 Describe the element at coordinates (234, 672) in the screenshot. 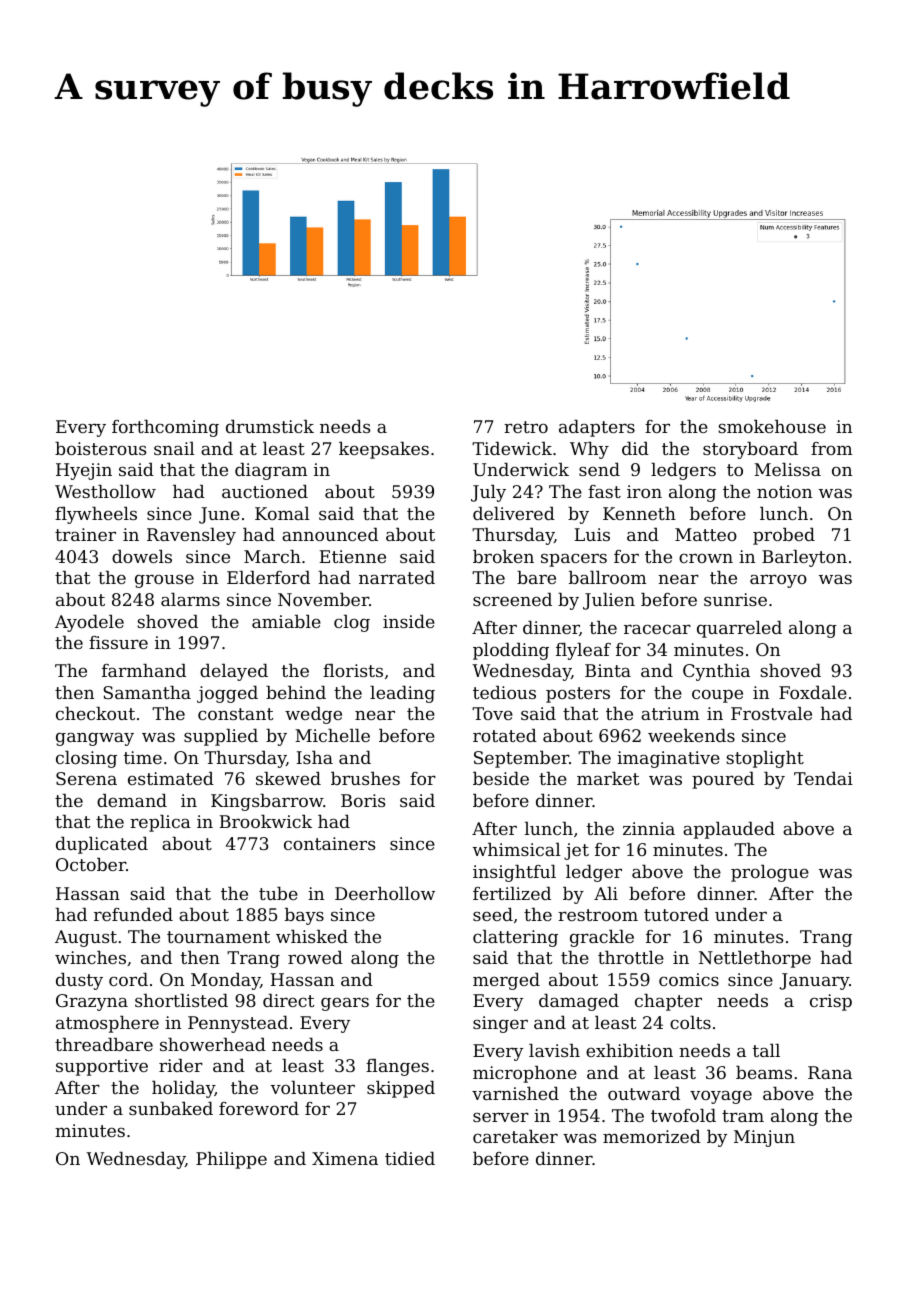

I see `delayed` at that location.
